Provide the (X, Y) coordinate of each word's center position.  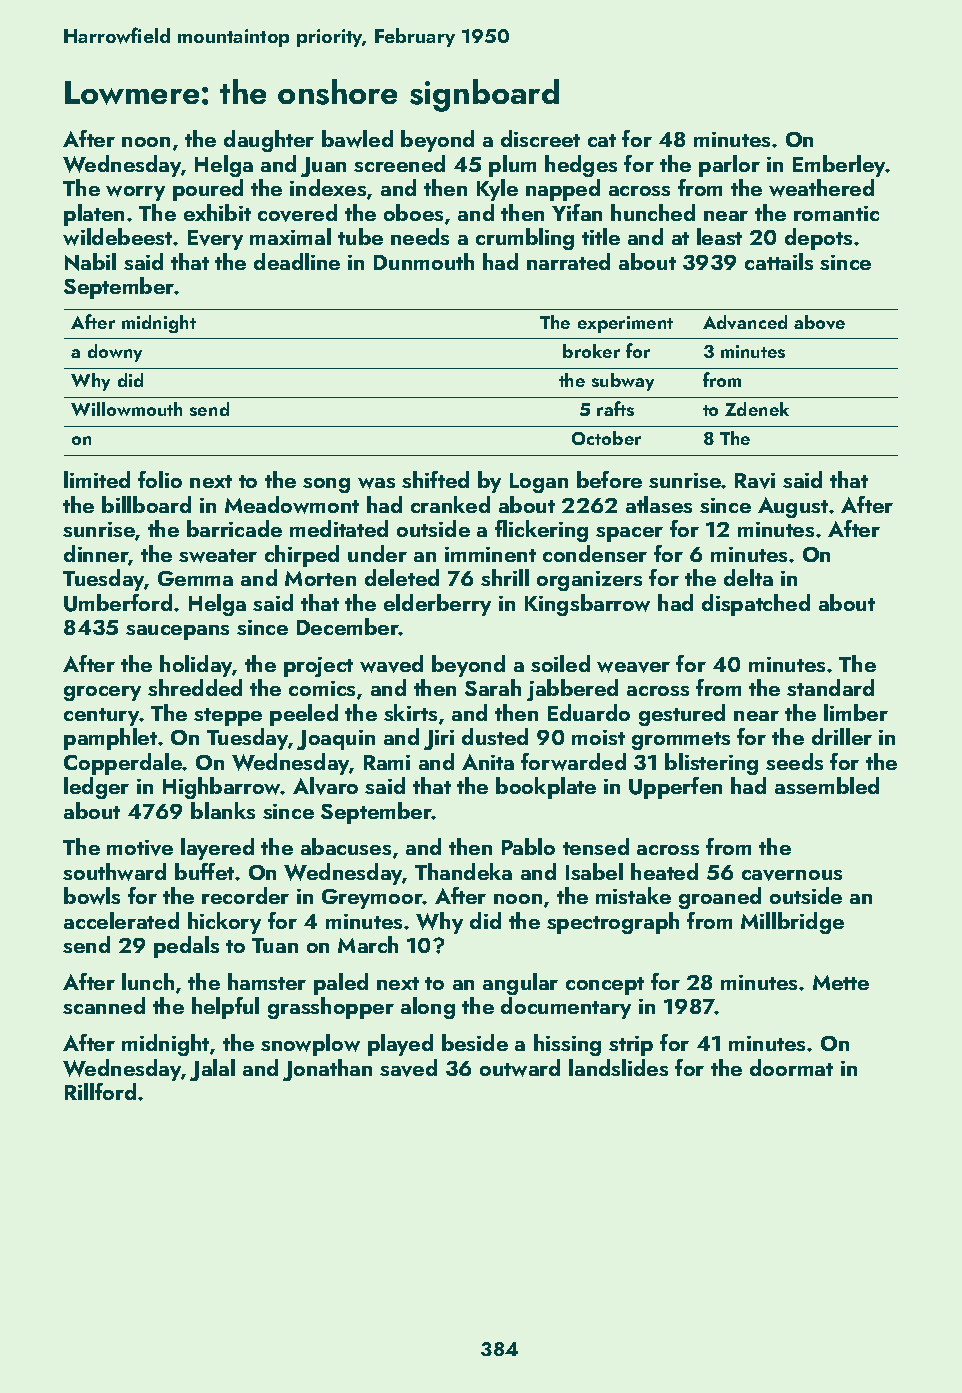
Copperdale (123, 764)
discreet (540, 138)
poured (208, 190)
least (719, 236)
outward (520, 1068)
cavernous (792, 875)
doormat (791, 1067)
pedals (186, 947)
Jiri (439, 740)
